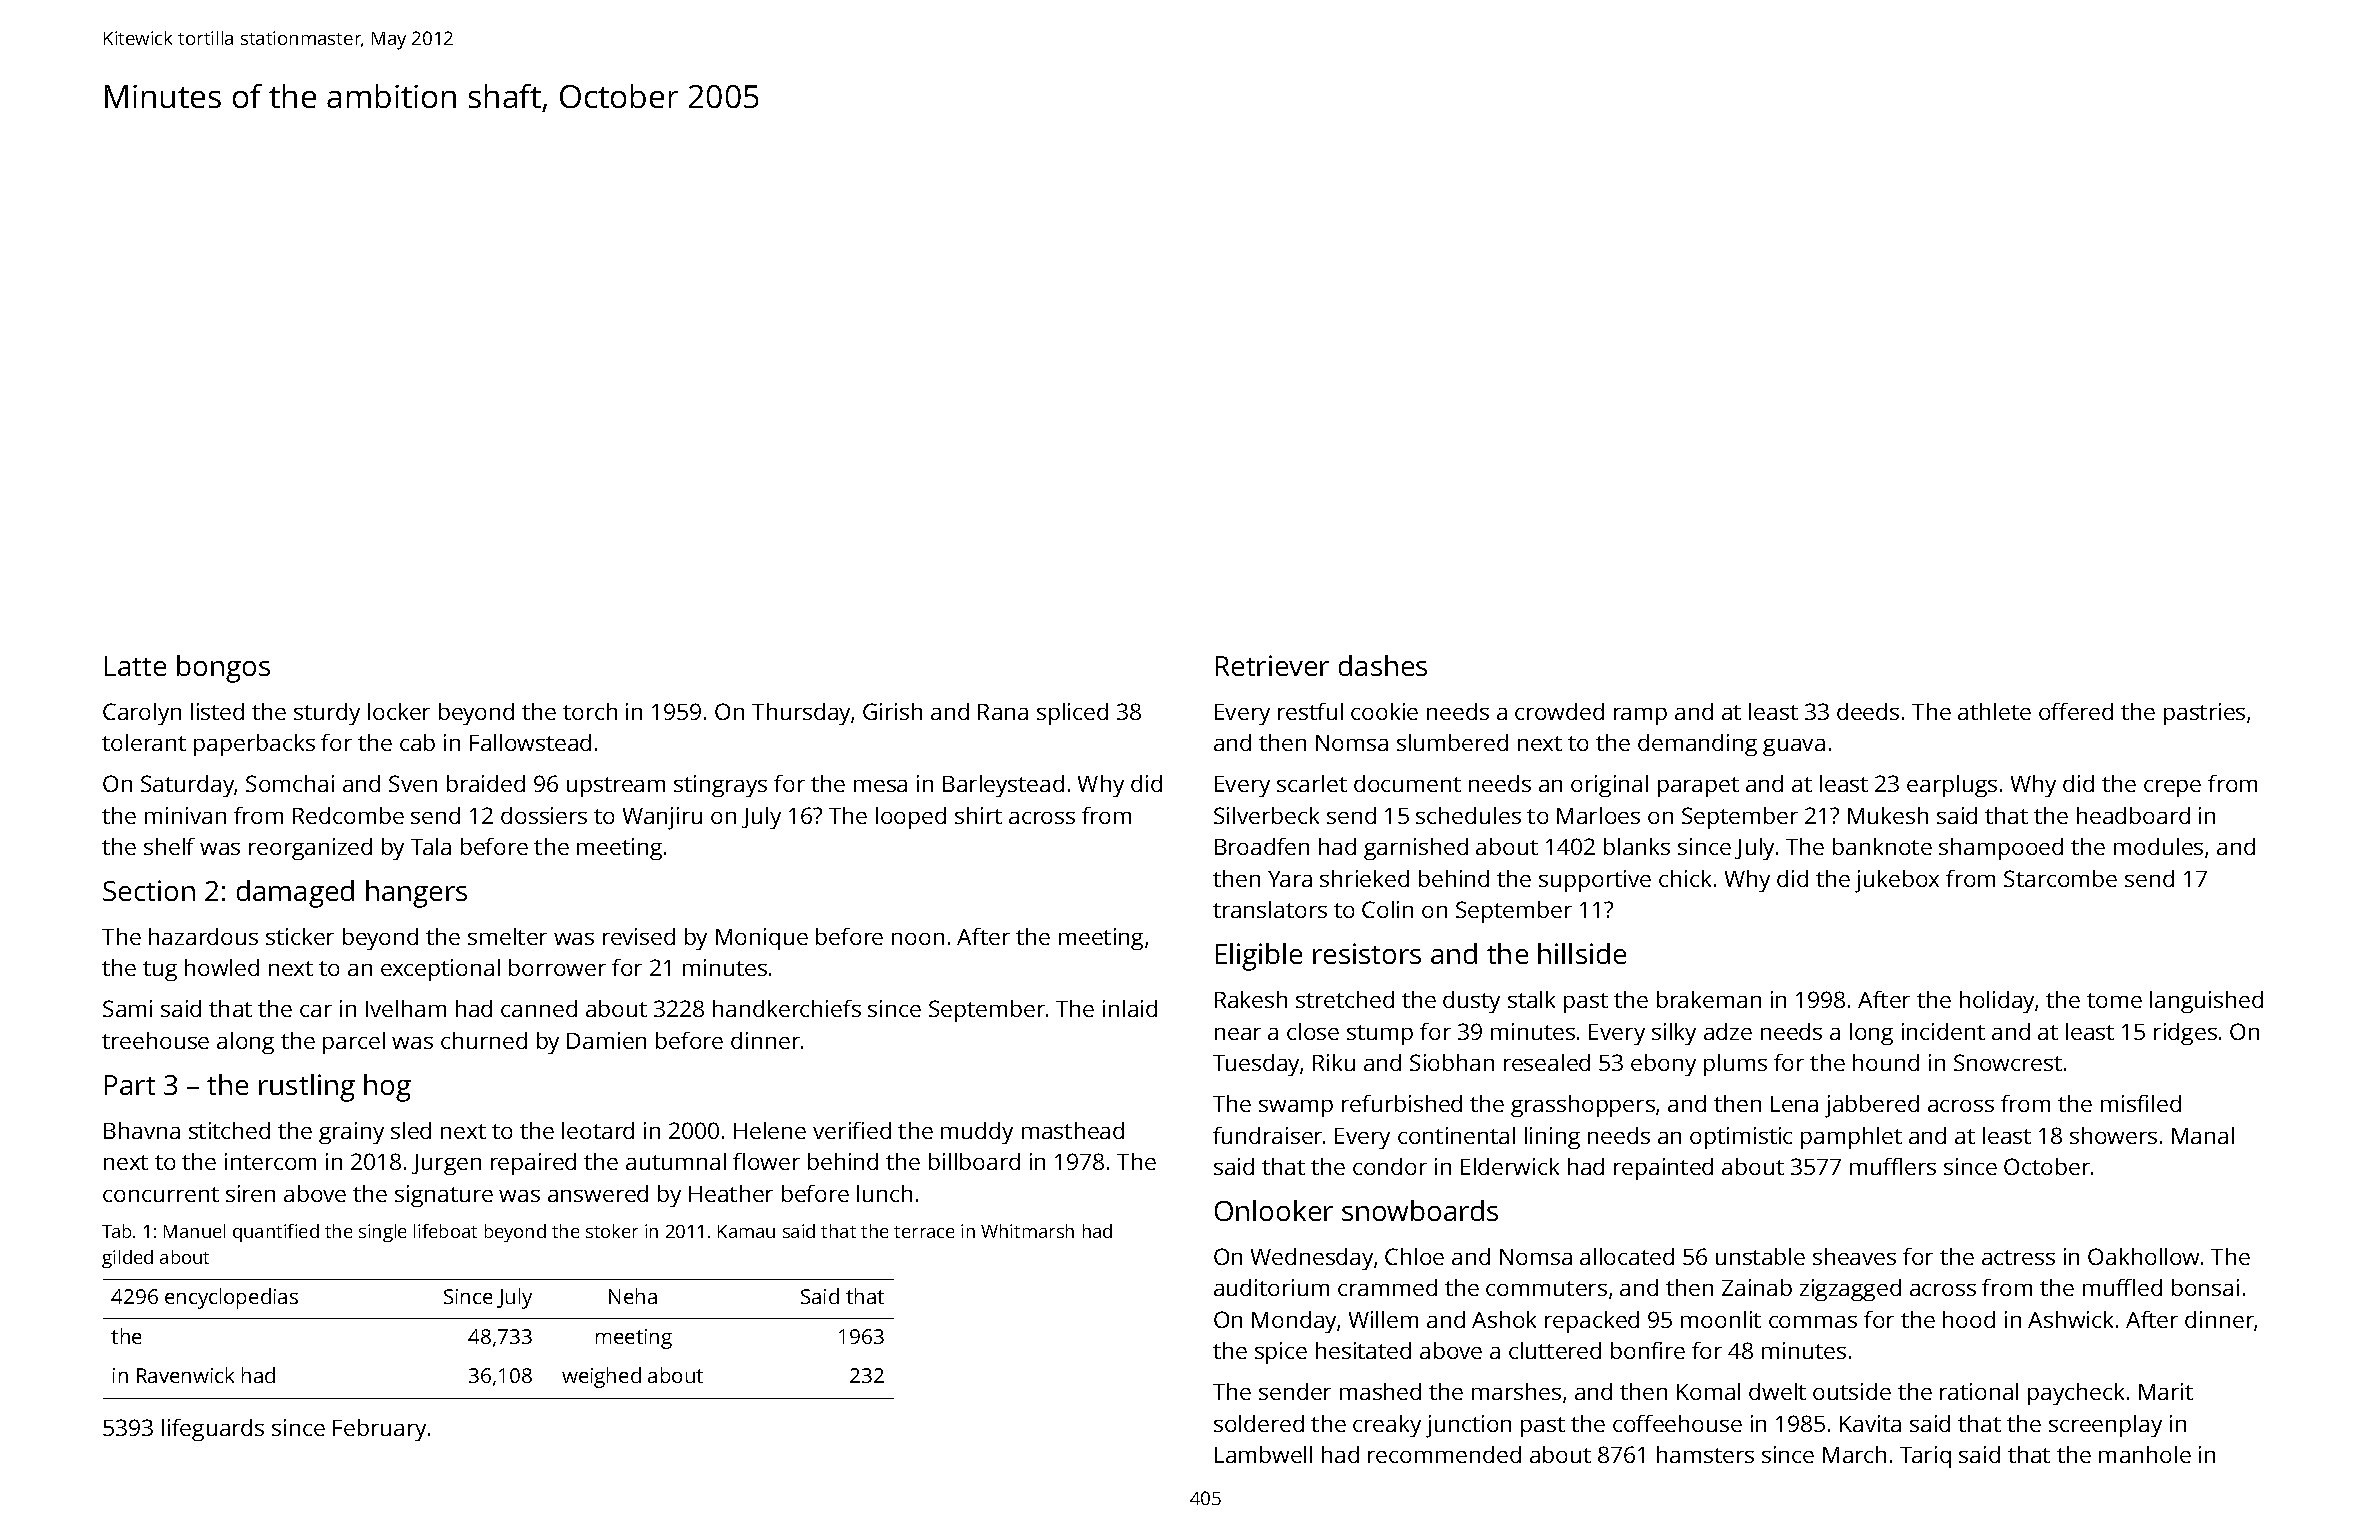  What do you see at coordinates (539, 1008) in the document?
I see `canned` at bounding box center [539, 1008].
